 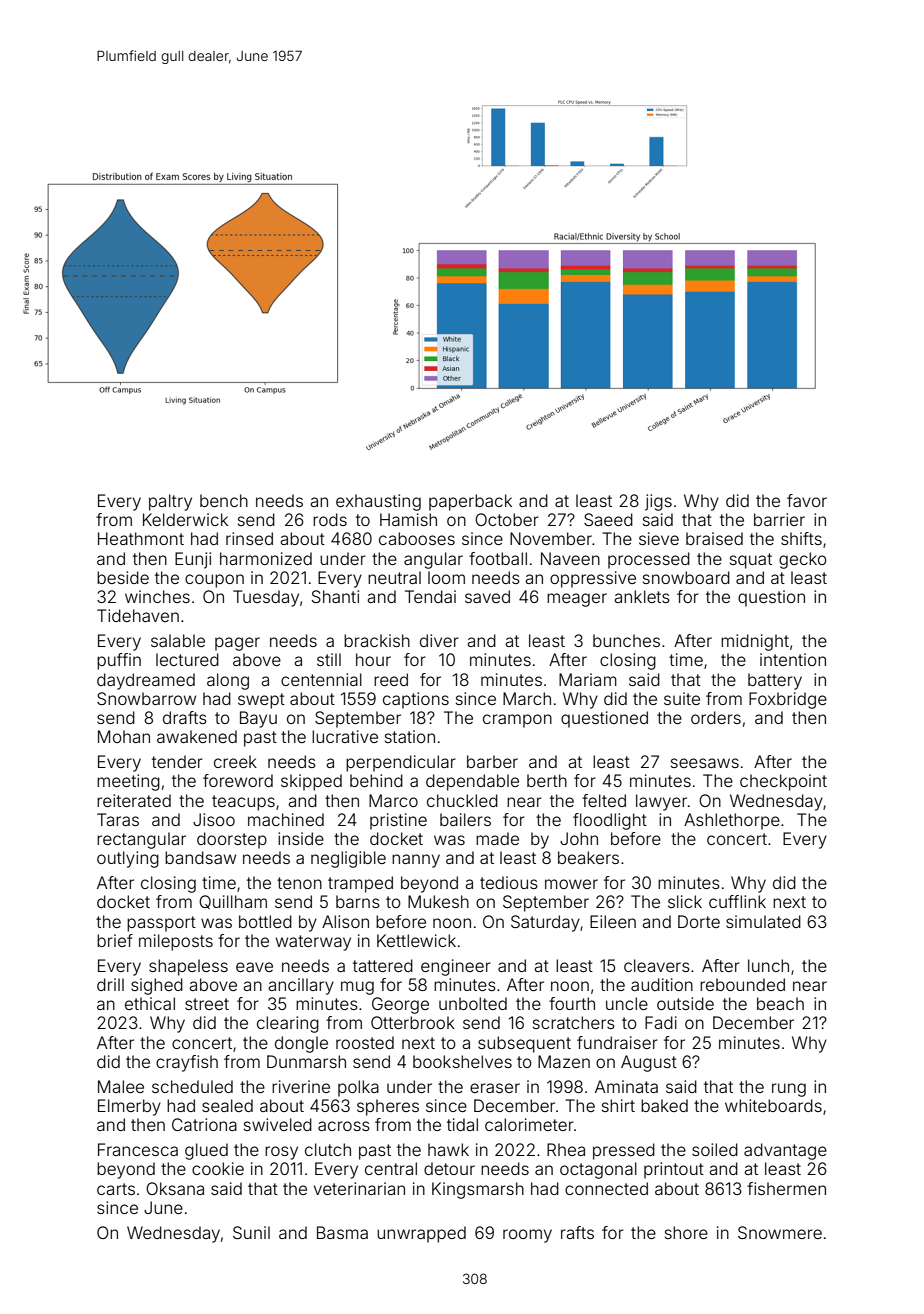 I want to click on bench, so click(x=224, y=500).
